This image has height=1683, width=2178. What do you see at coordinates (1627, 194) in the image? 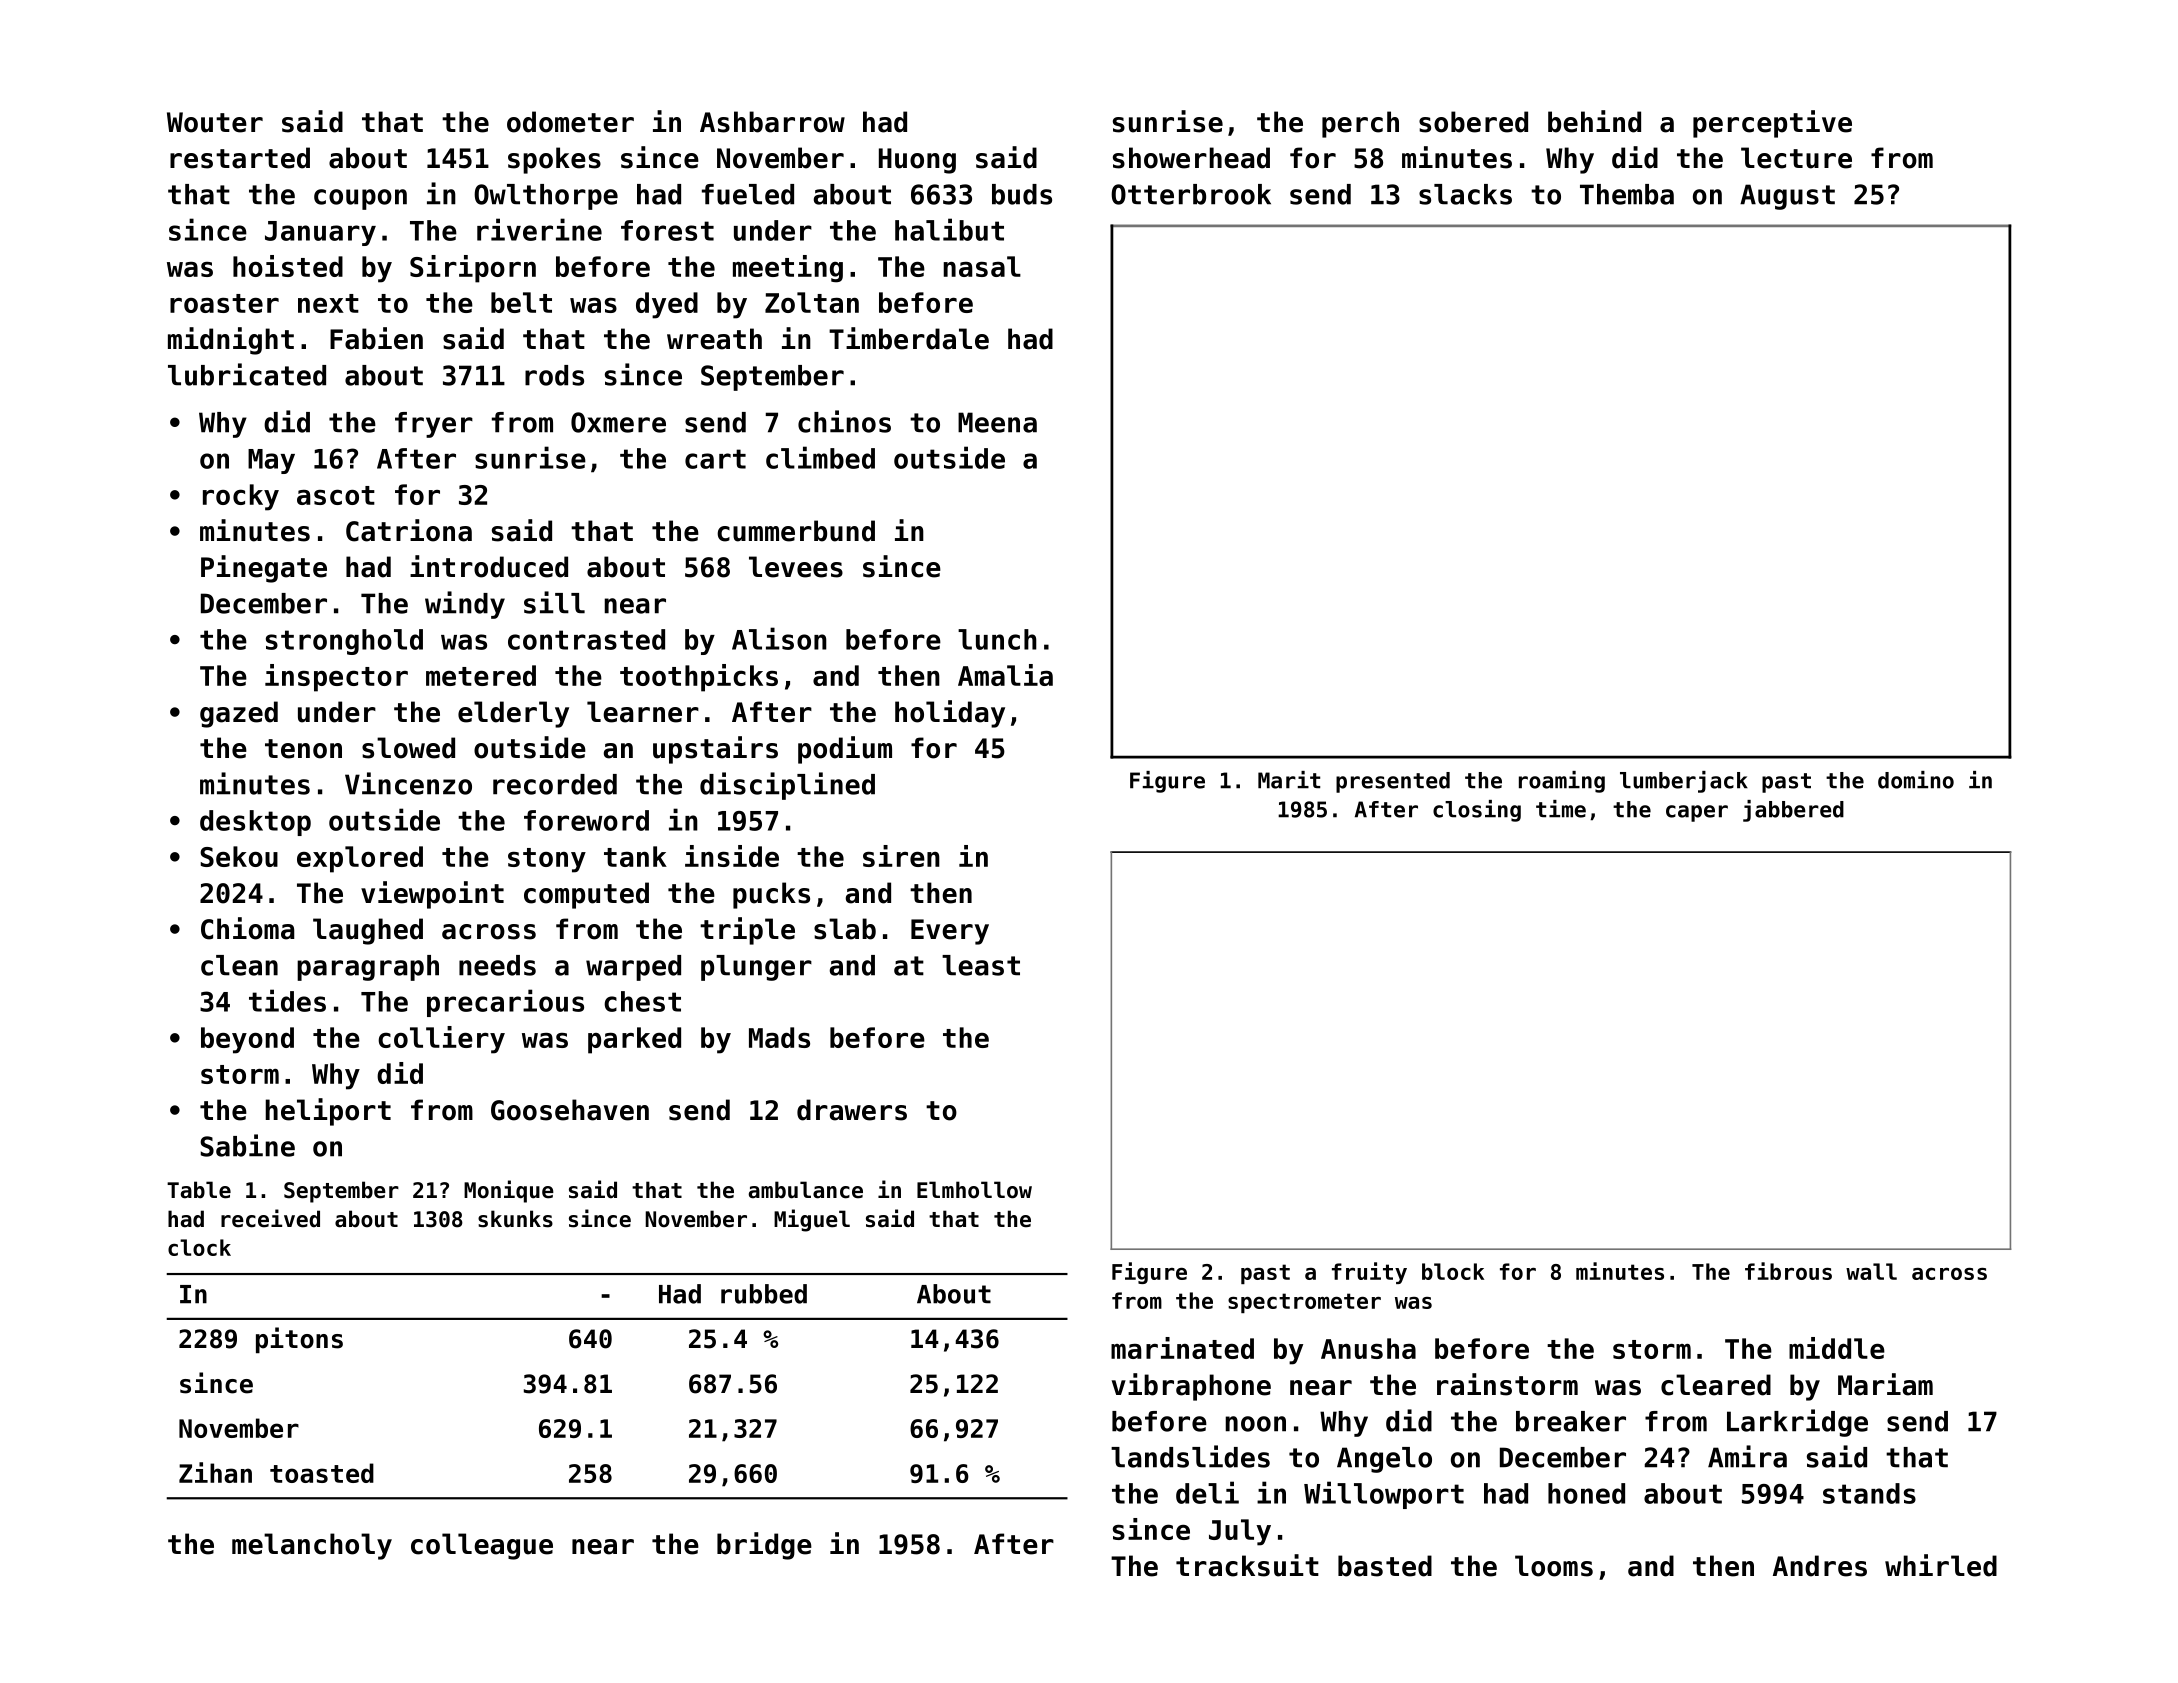
I see `Themba` at bounding box center [1627, 194].
